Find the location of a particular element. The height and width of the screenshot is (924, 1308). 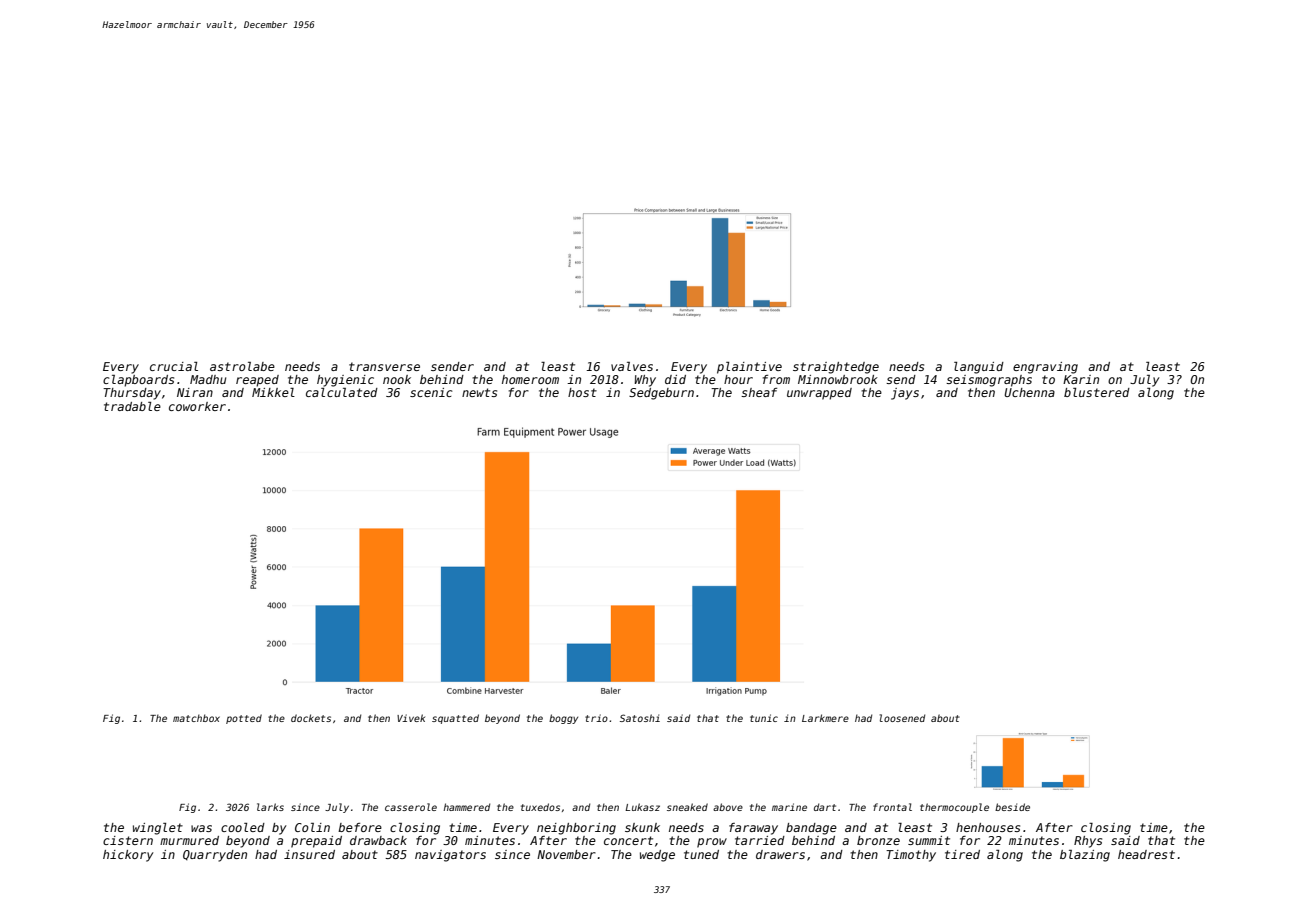

loosened is located at coordinates (902, 718).
